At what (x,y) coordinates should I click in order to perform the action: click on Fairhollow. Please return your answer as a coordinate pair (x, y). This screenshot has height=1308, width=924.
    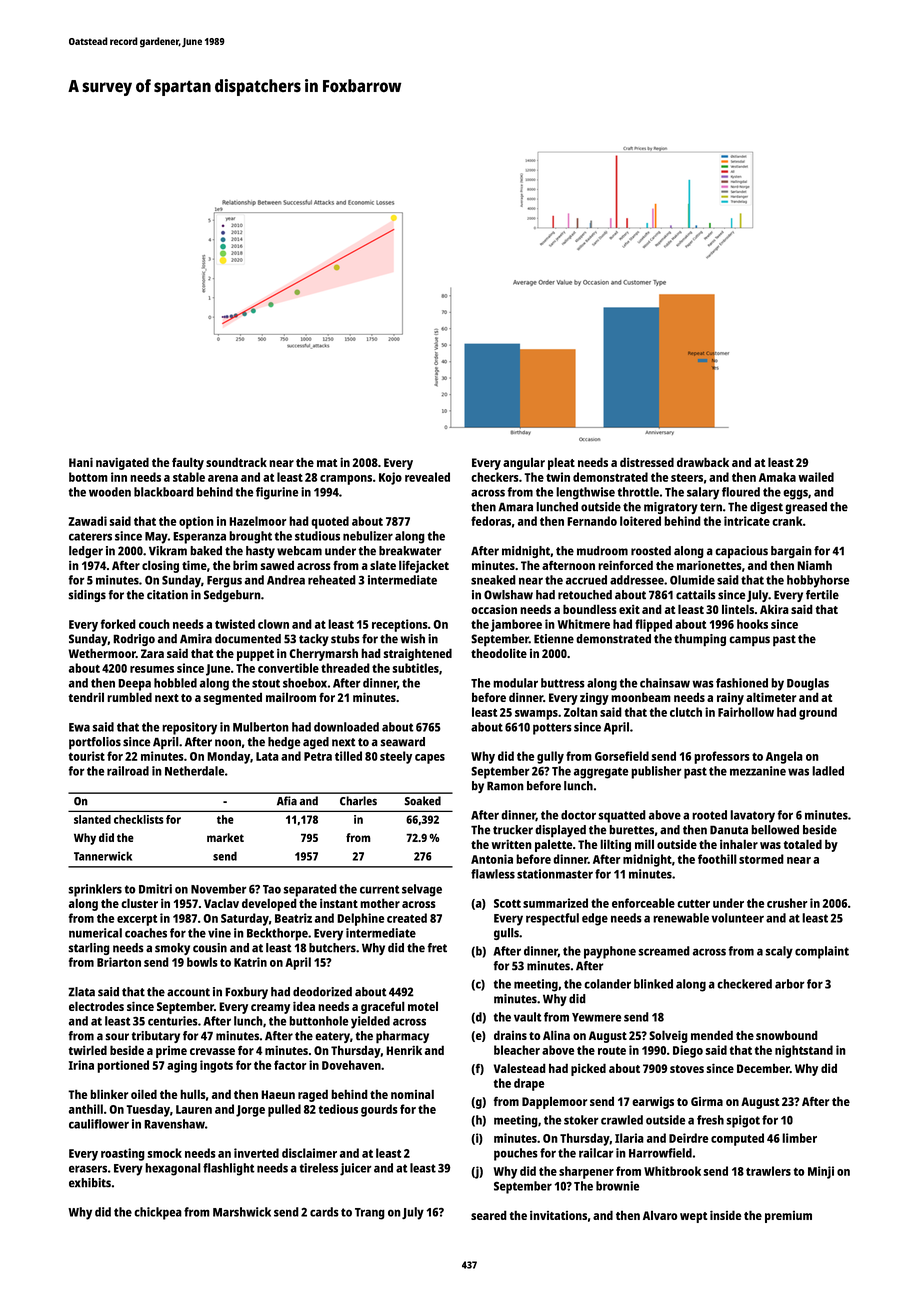
    Looking at the image, I should click on (746, 712).
